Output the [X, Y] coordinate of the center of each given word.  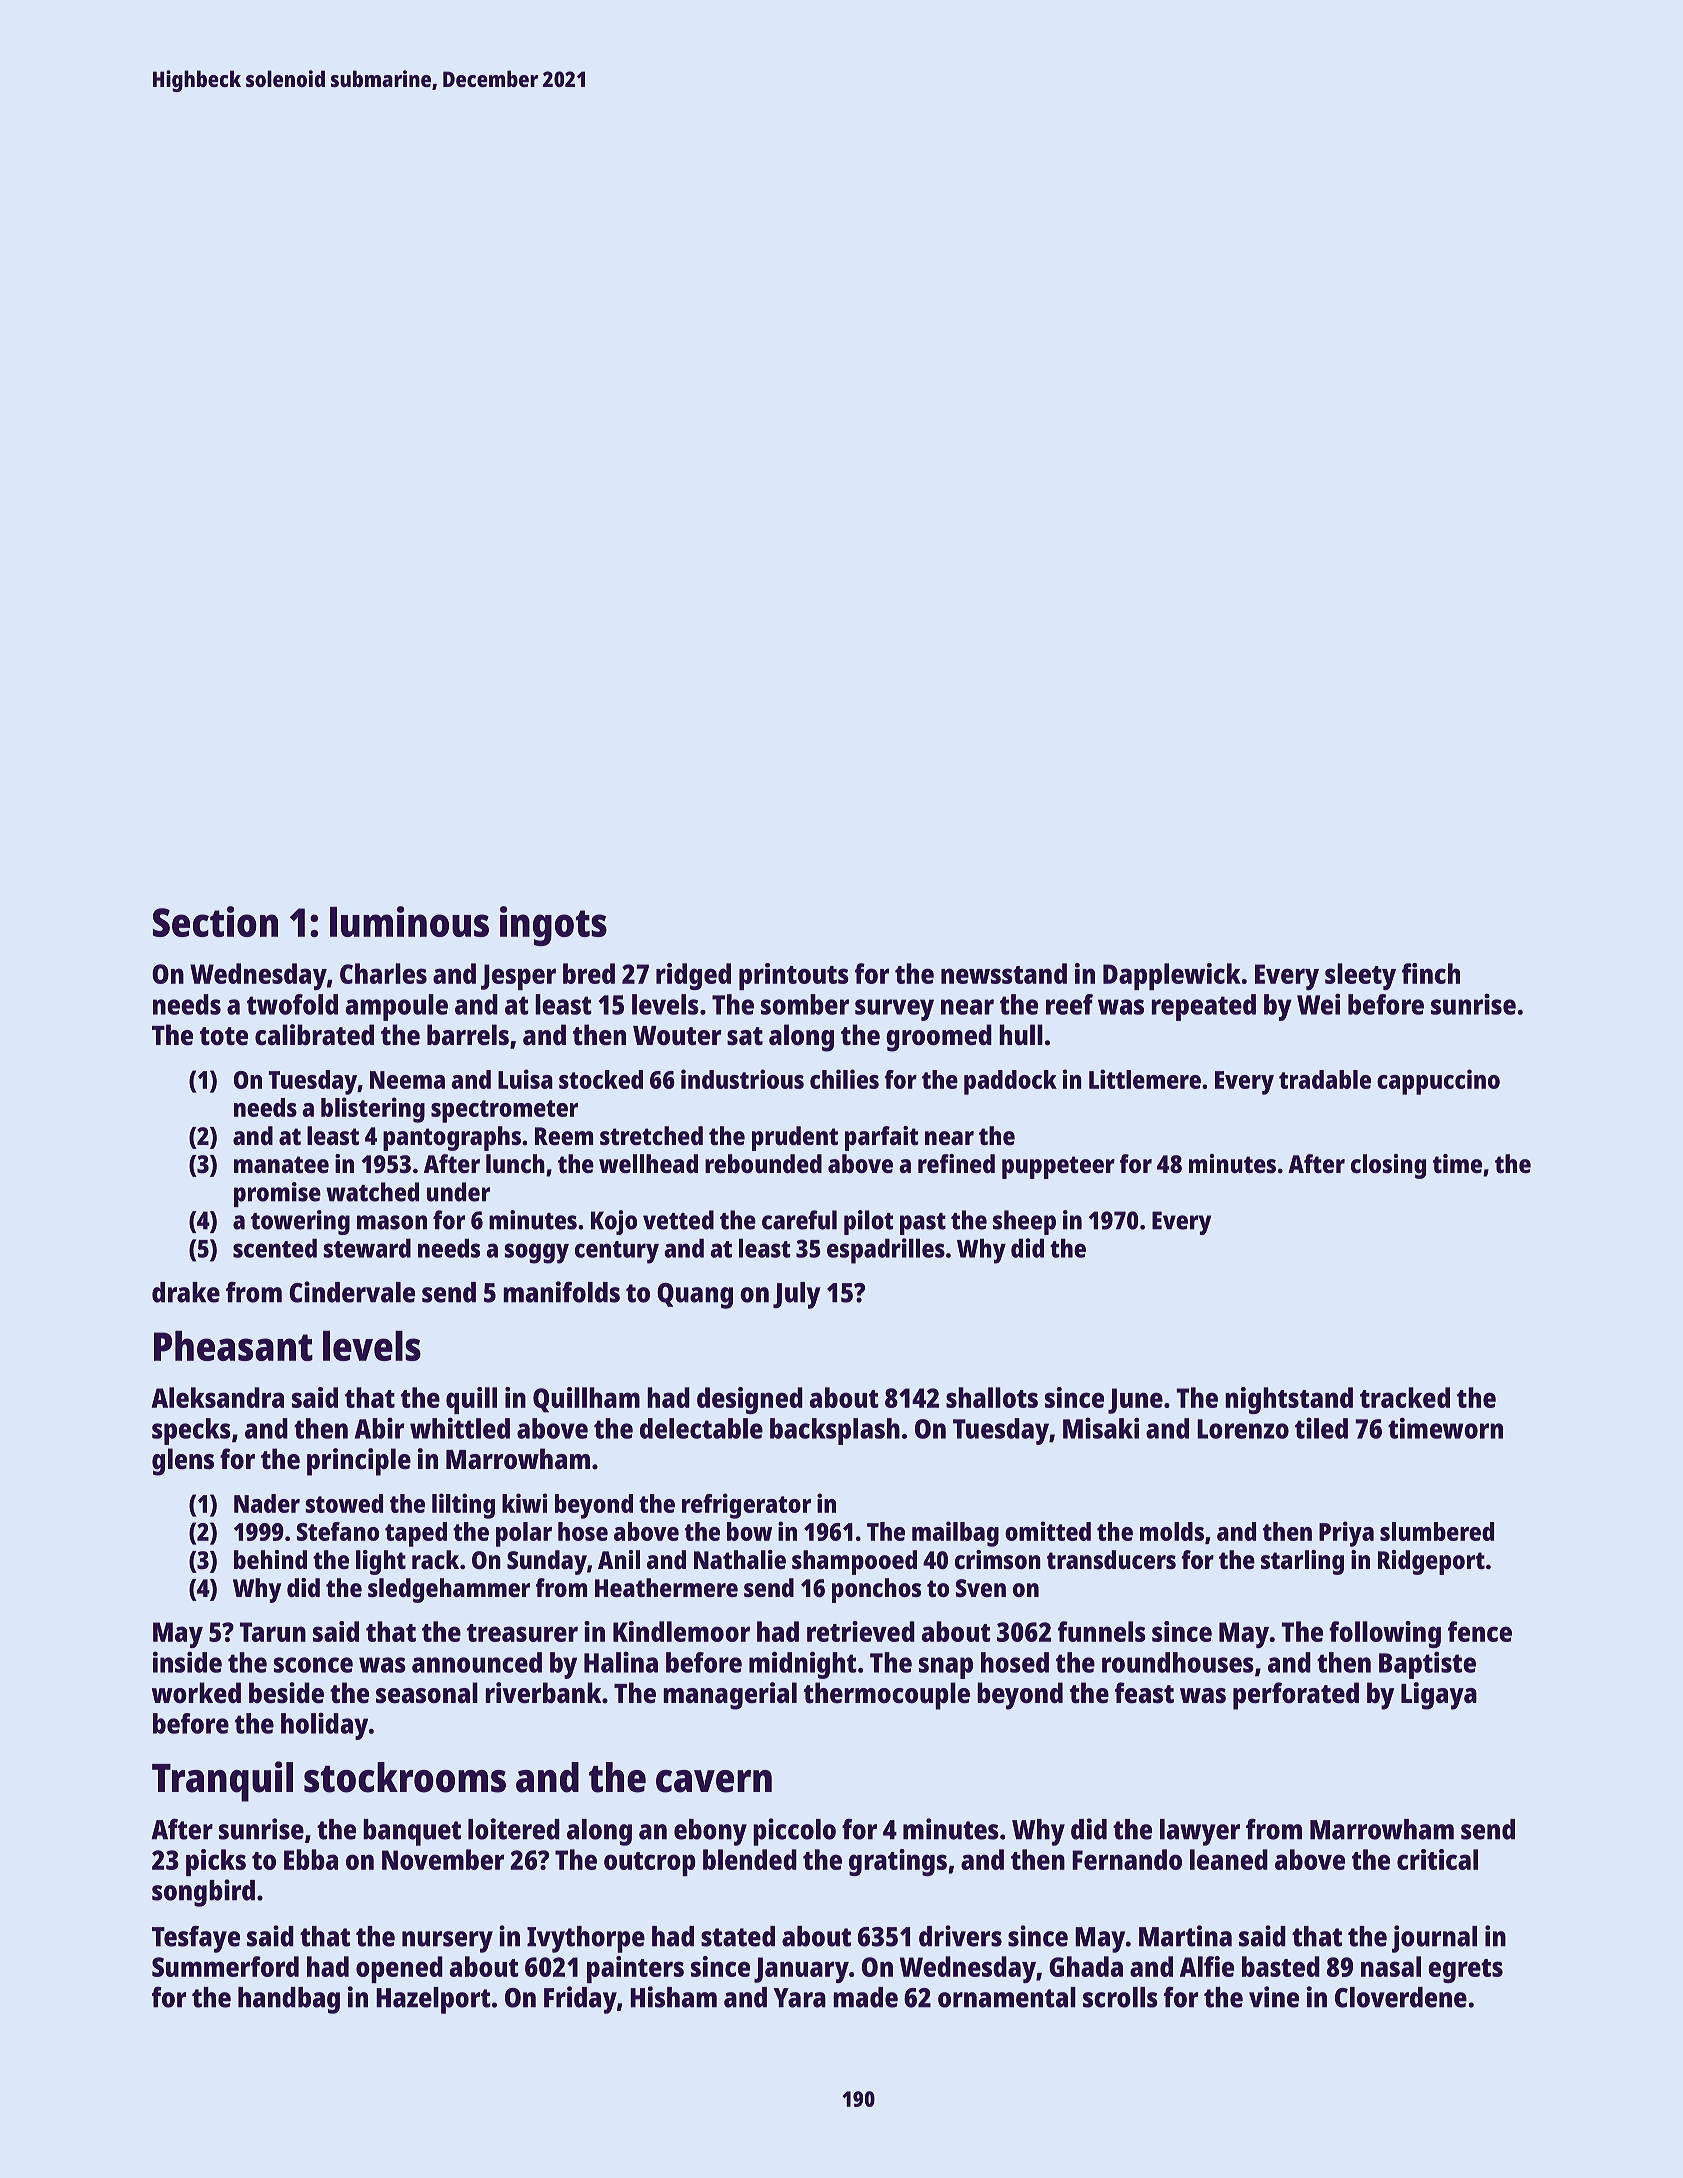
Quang [695, 1296]
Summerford [225, 1966]
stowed [344, 1503]
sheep [1024, 1222]
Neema [407, 1080]
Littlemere [1145, 1079]
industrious [742, 1079]
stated [738, 1936]
